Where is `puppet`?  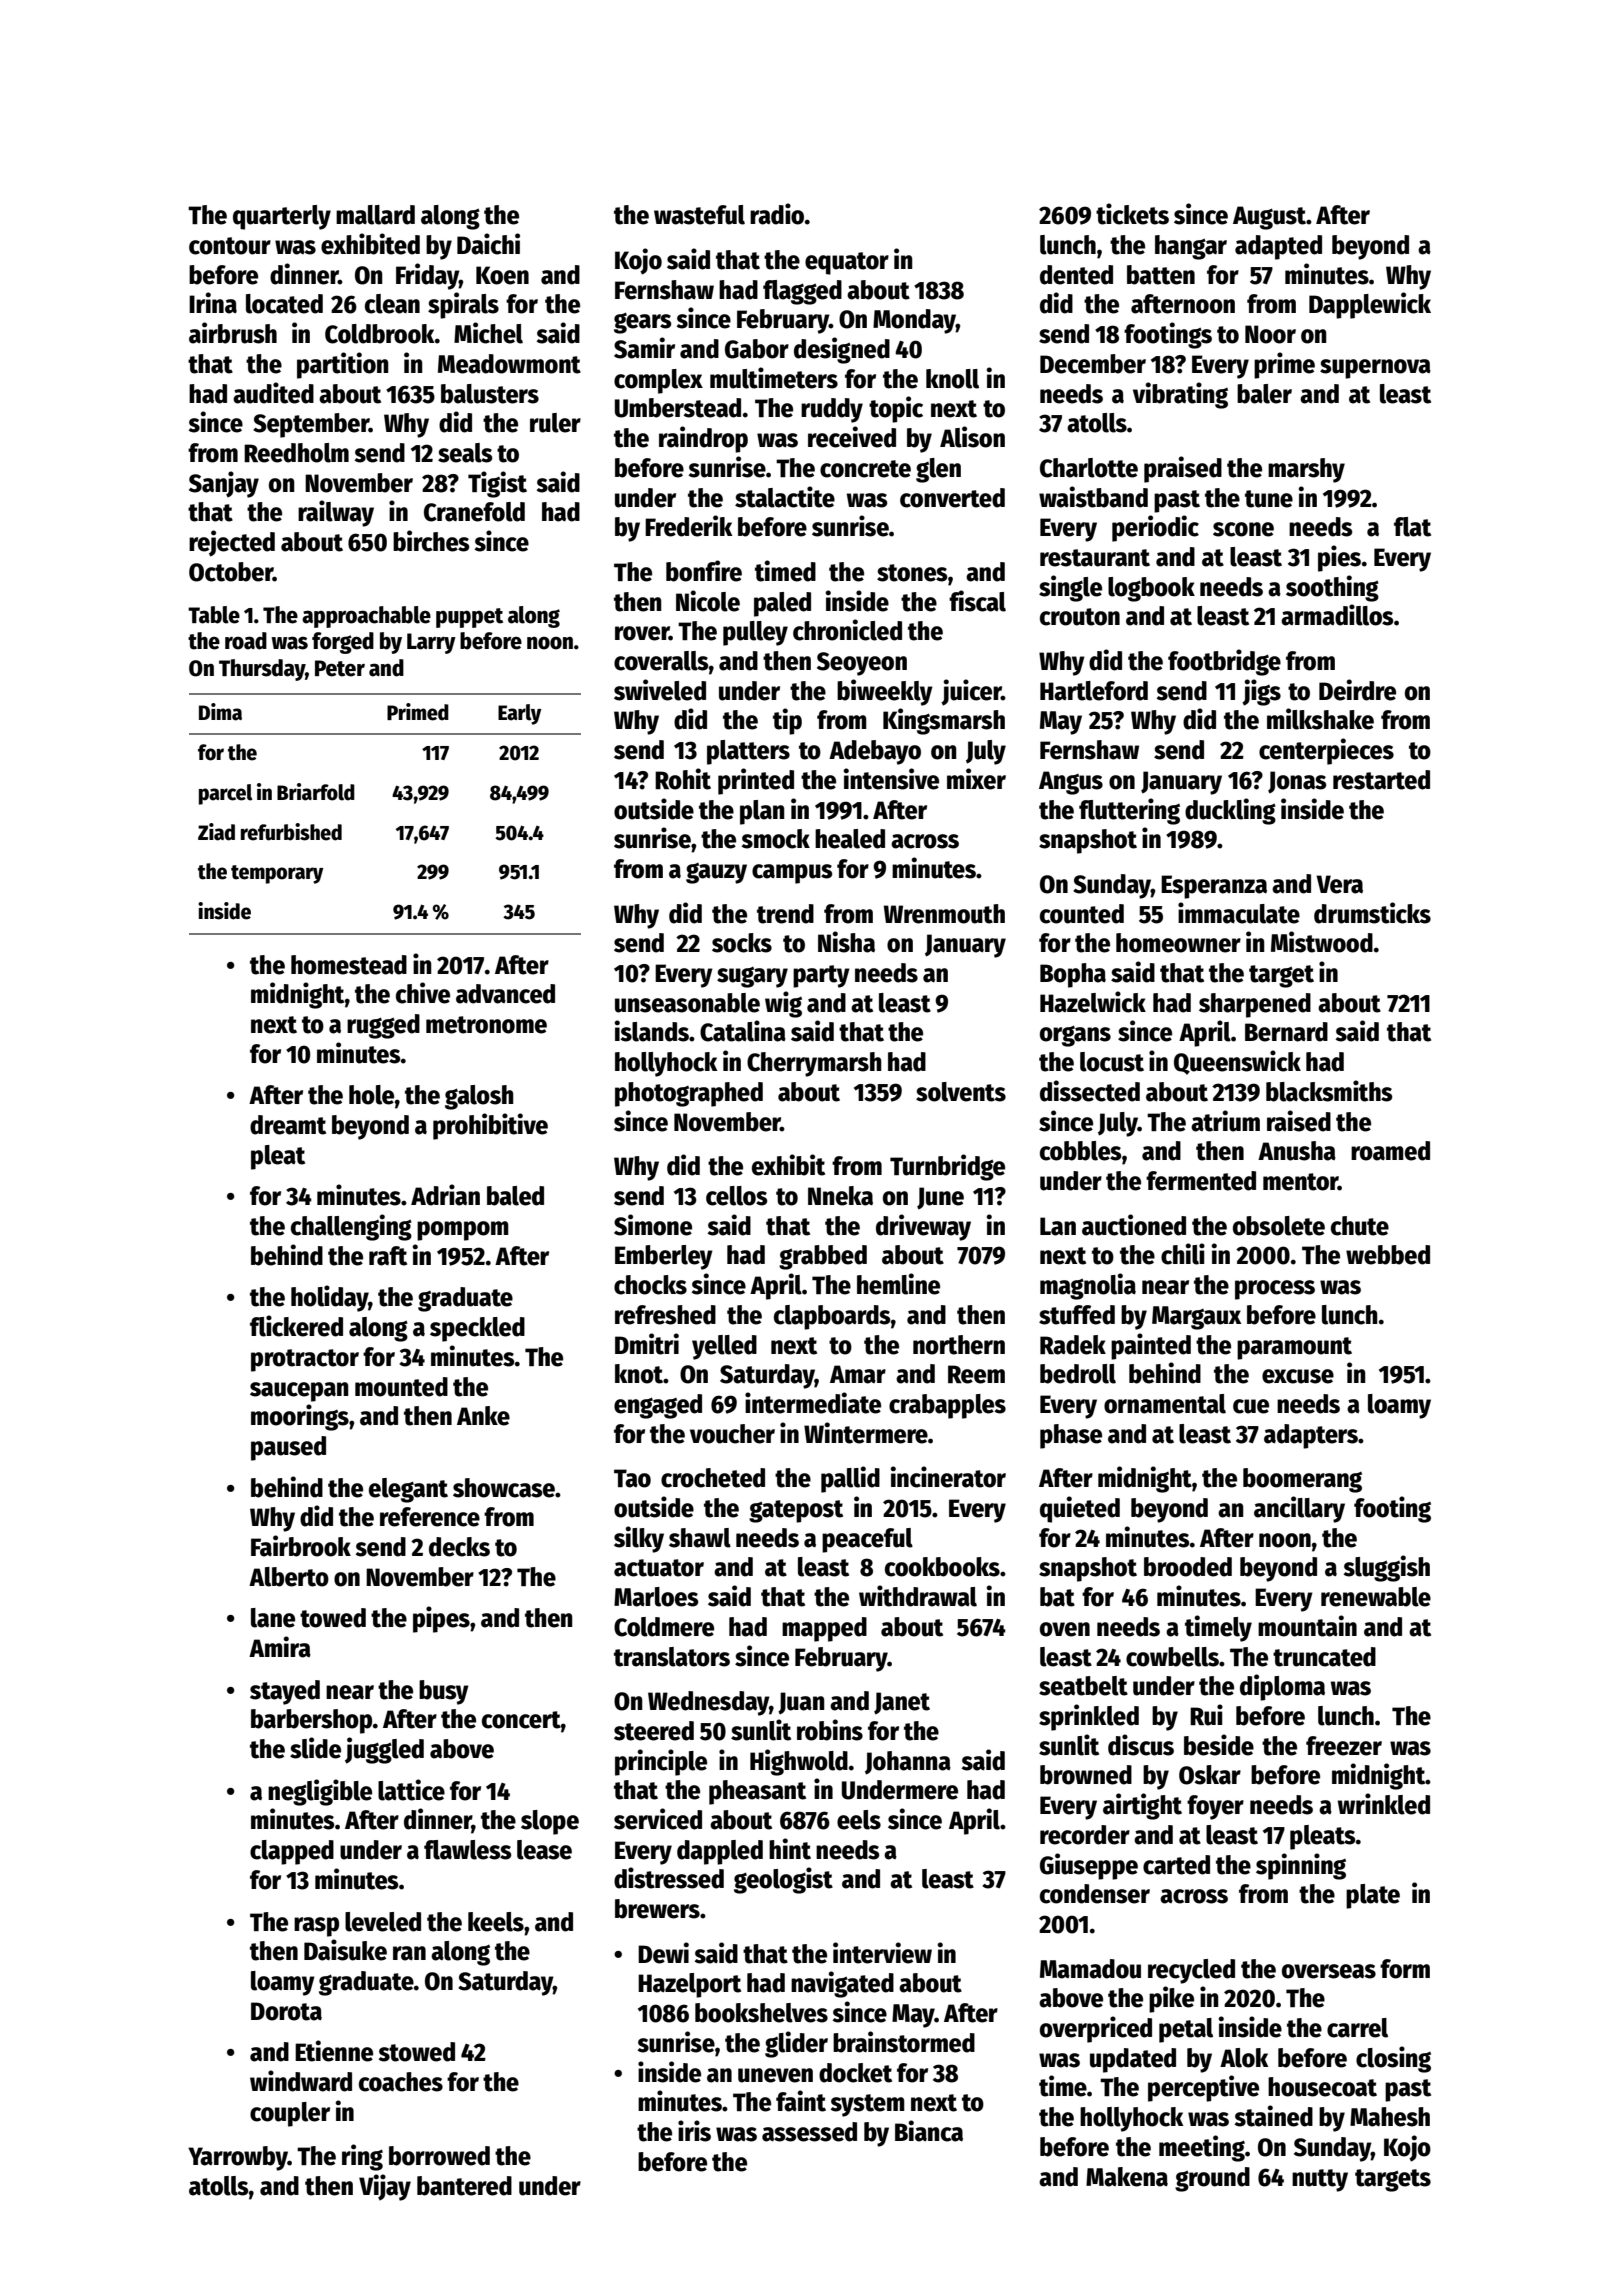
puppet is located at coordinates (469, 618).
